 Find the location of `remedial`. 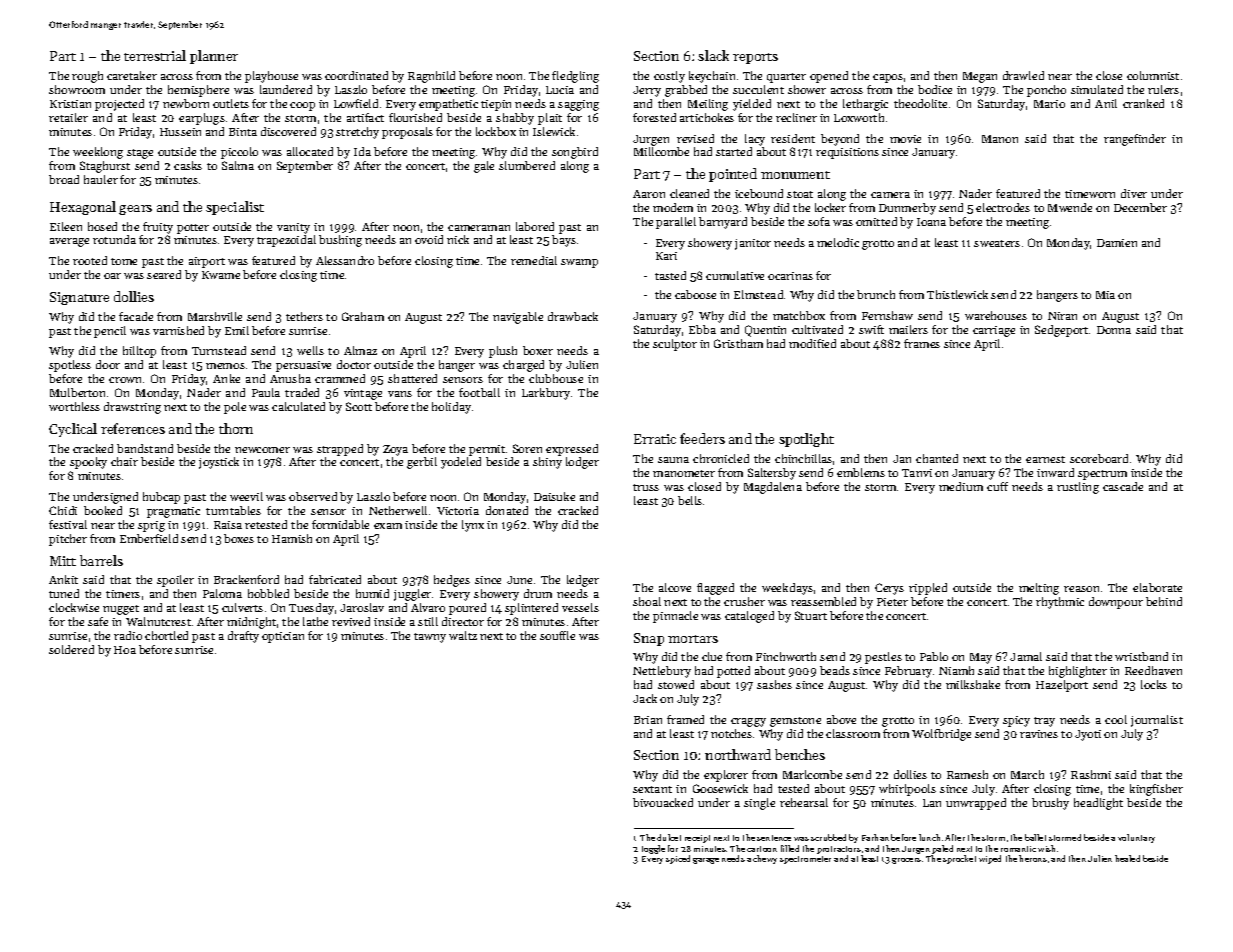

remedial is located at coordinates (534, 260).
